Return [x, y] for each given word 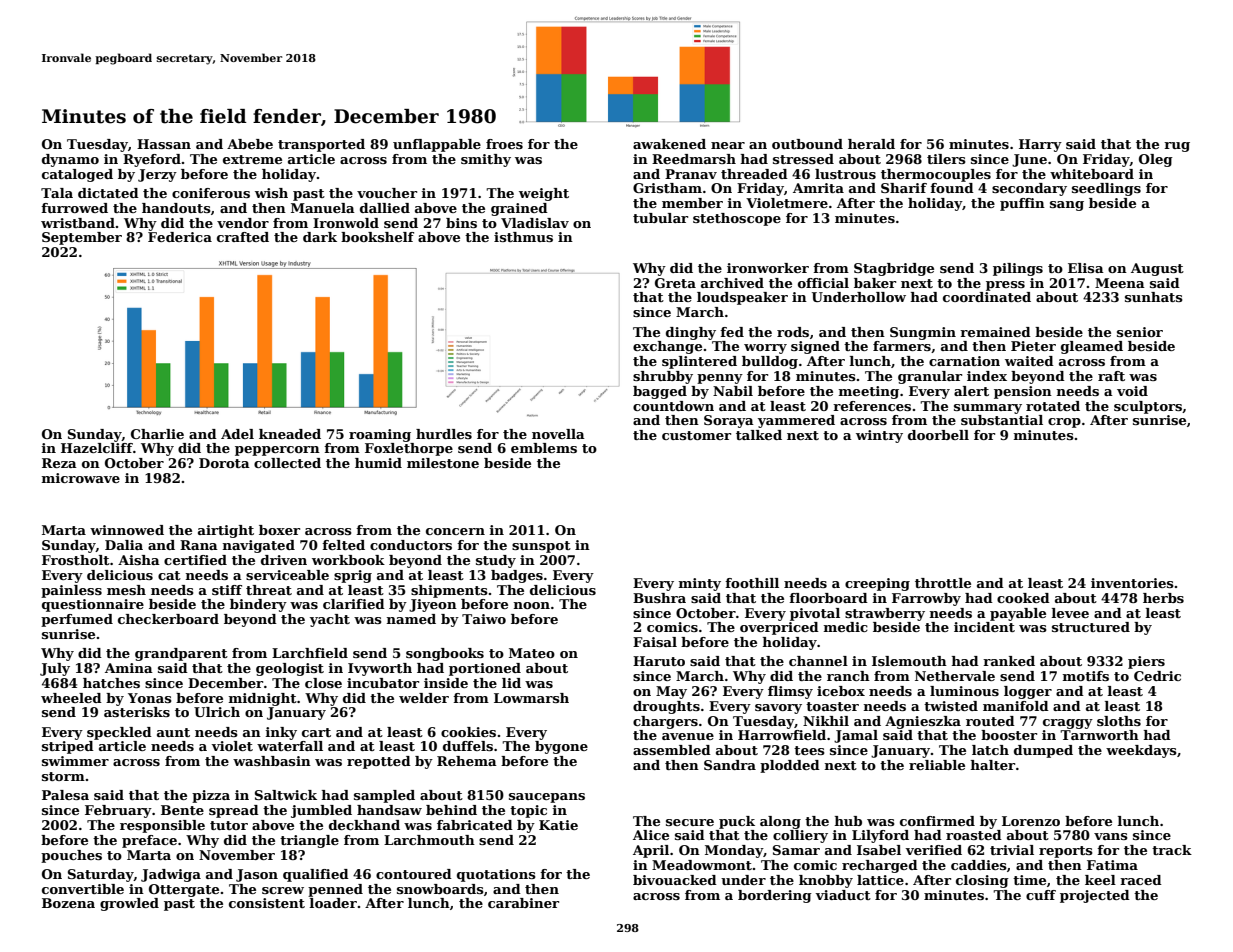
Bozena [68, 903]
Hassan [164, 144]
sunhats [1154, 297]
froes [504, 144]
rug [1177, 147]
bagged [660, 392]
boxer [279, 530]
